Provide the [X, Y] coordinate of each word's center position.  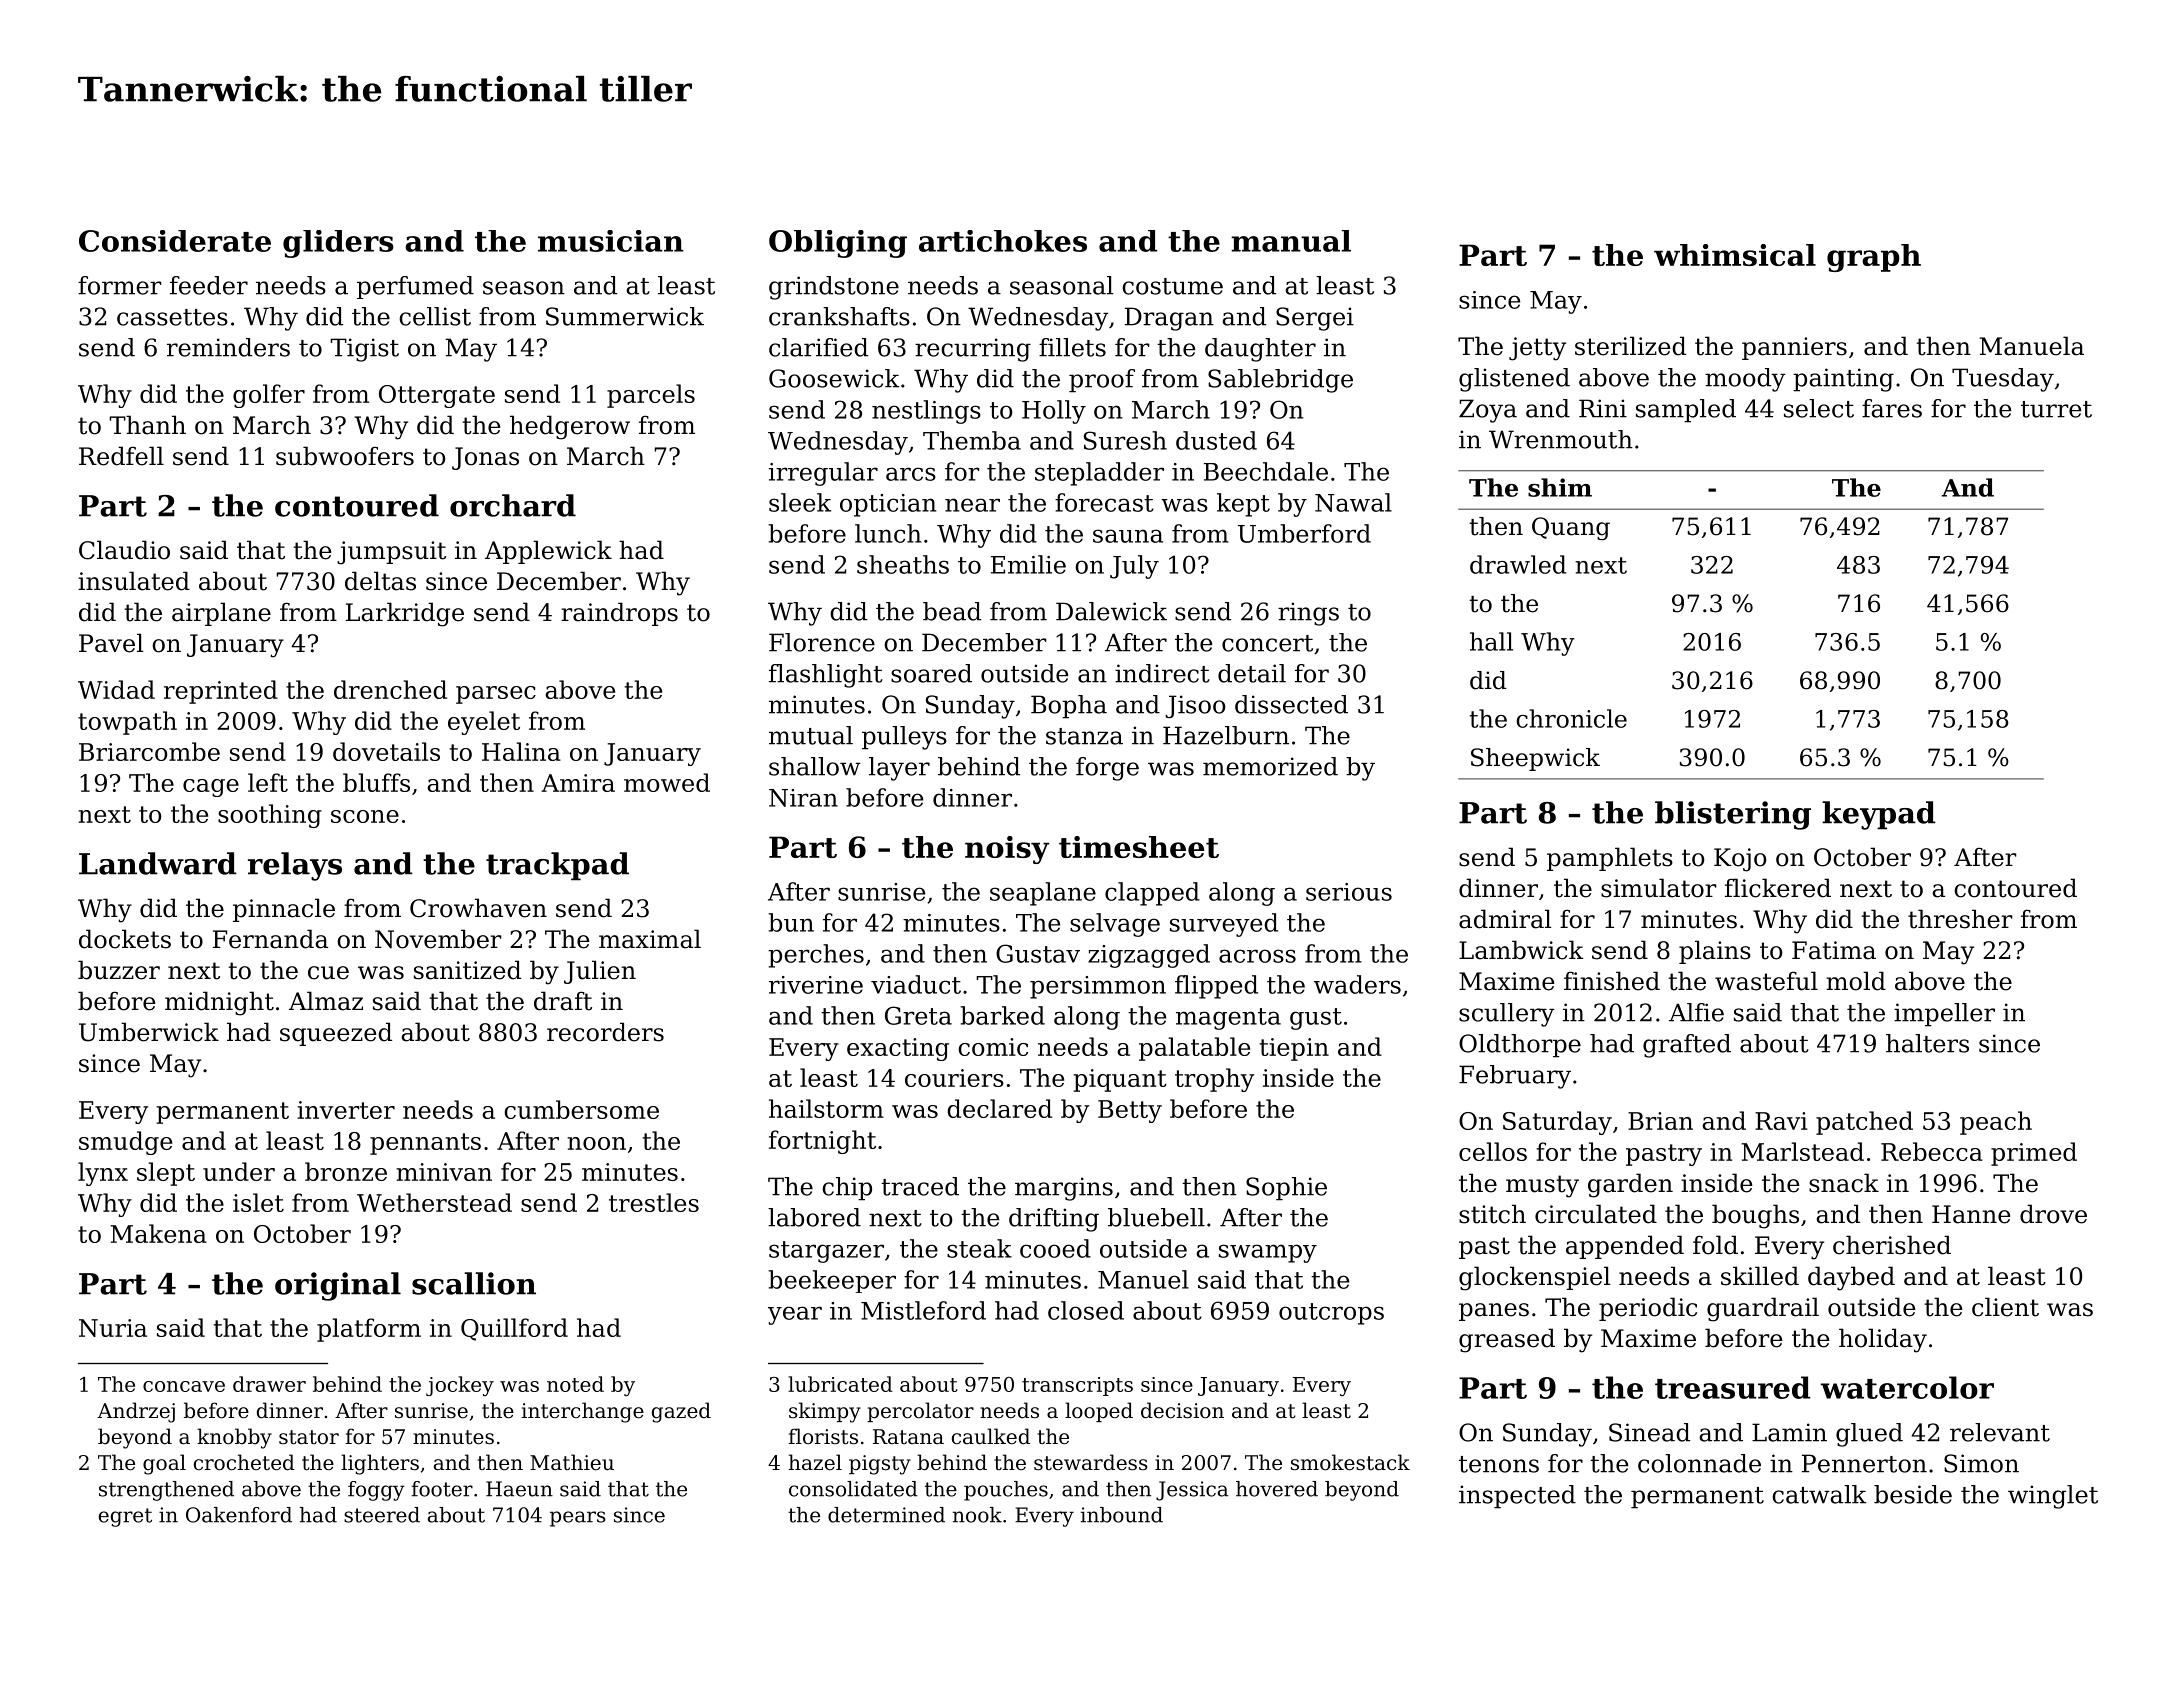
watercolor [1907, 1387]
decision [1182, 1410]
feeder [209, 285]
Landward [158, 863]
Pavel [111, 643]
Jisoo [1195, 706]
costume [1172, 286]
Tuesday [2003, 380]
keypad [1879, 815]
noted [575, 1384]
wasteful [1766, 981]
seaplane [1043, 894]
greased [1507, 1340]
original [338, 1286]
